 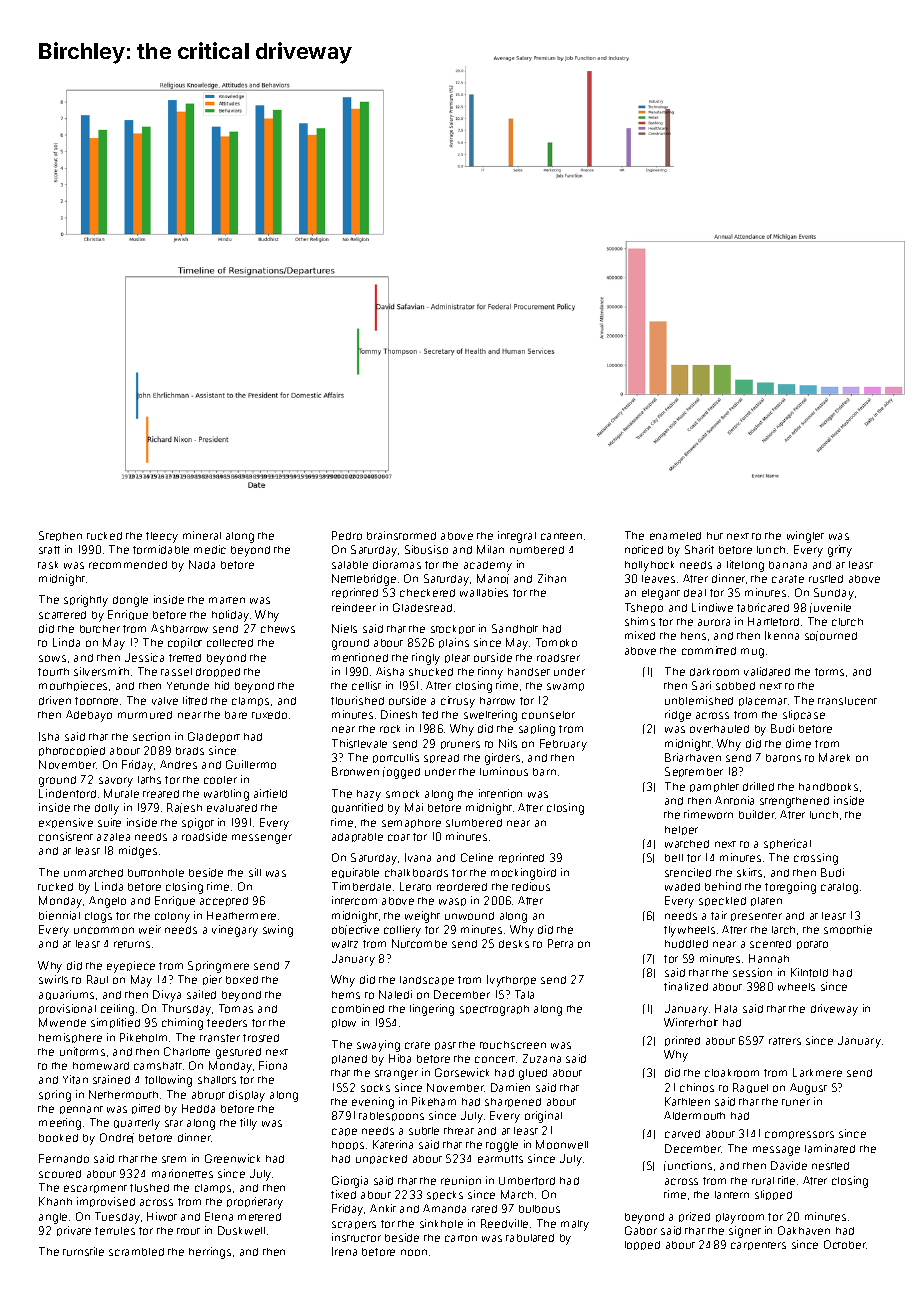 What do you see at coordinates (230, 643) in the screenshot?
I see `collected` at bounding box center [230, 643].
